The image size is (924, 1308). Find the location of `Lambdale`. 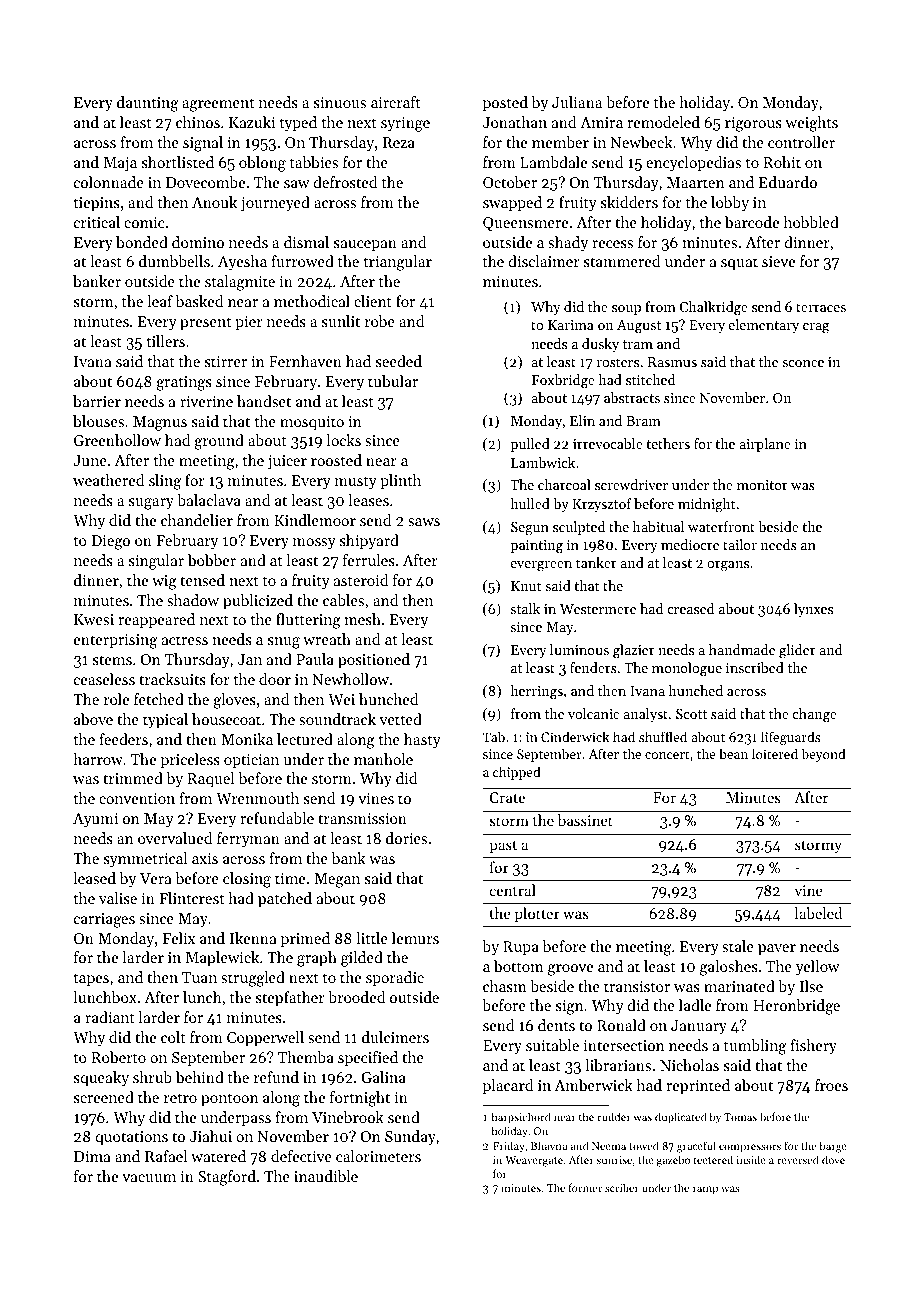

Lambdale is located at coordinates (553, 162).
